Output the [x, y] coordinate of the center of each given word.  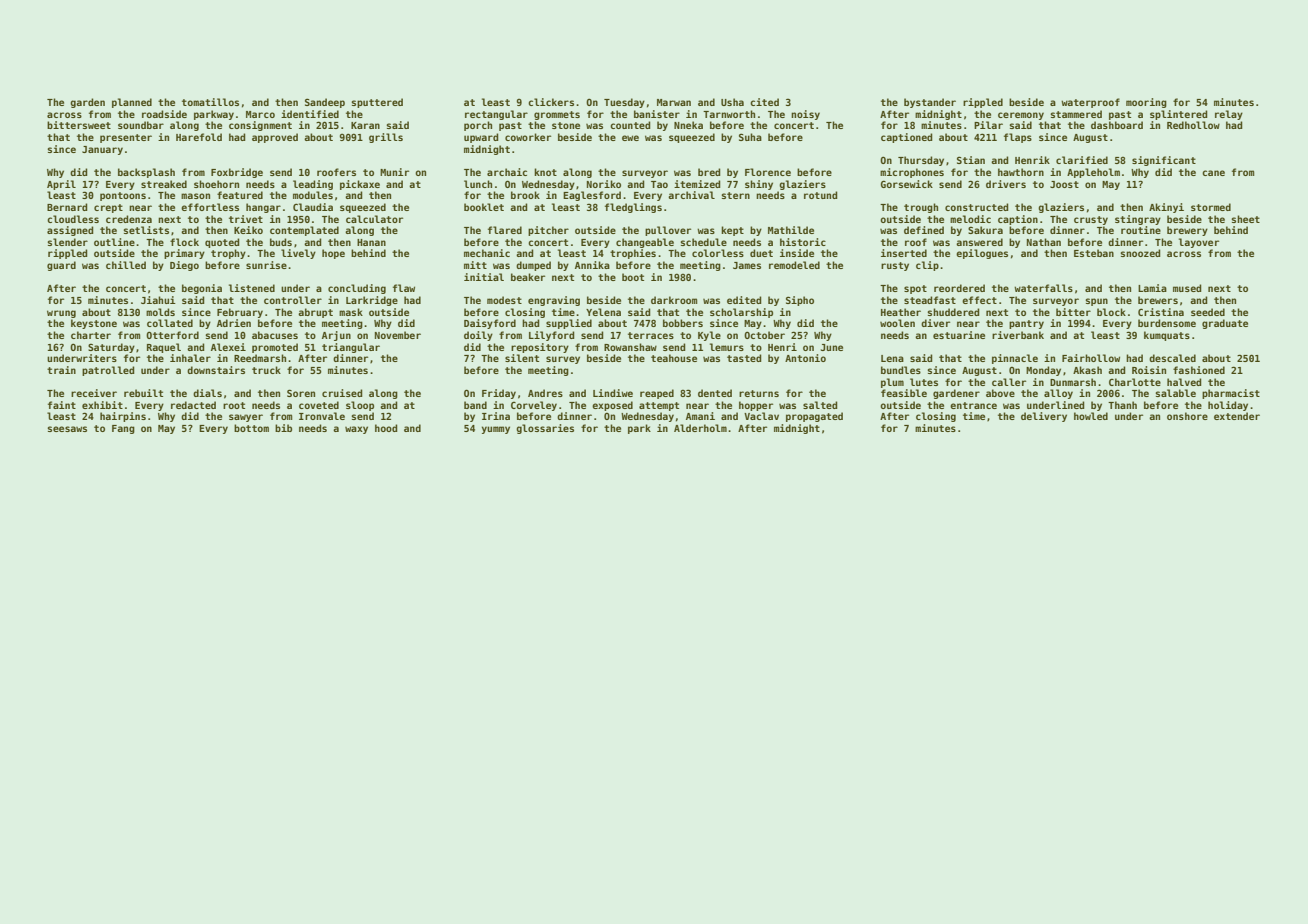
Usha [732, 102]
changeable [645, 243]
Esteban [1094, 253]
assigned [70, 231]
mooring [1146, 103]
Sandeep [325, 103]
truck [266, 370]
